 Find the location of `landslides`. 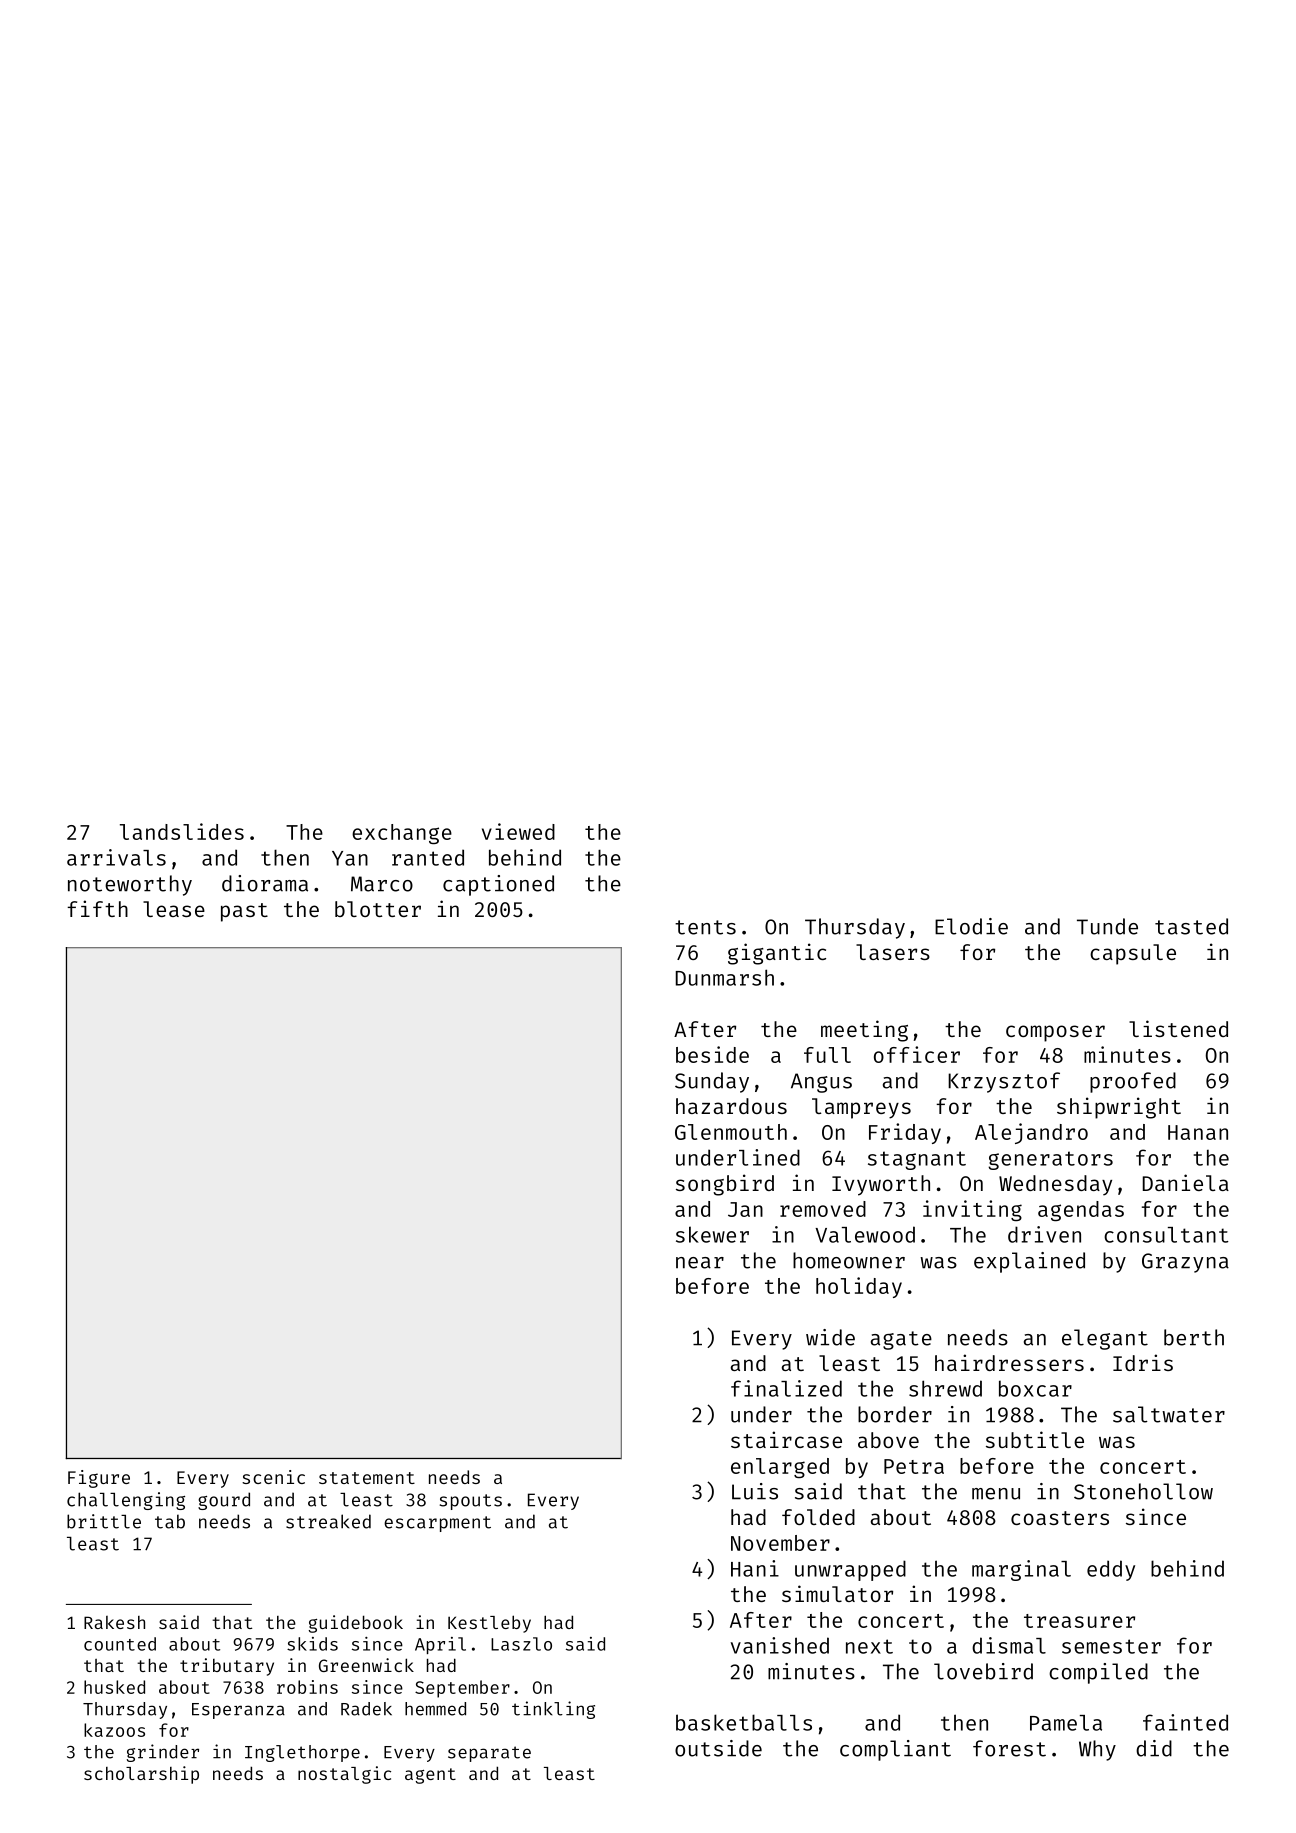

landslides is located at coordinates (182, 831).
